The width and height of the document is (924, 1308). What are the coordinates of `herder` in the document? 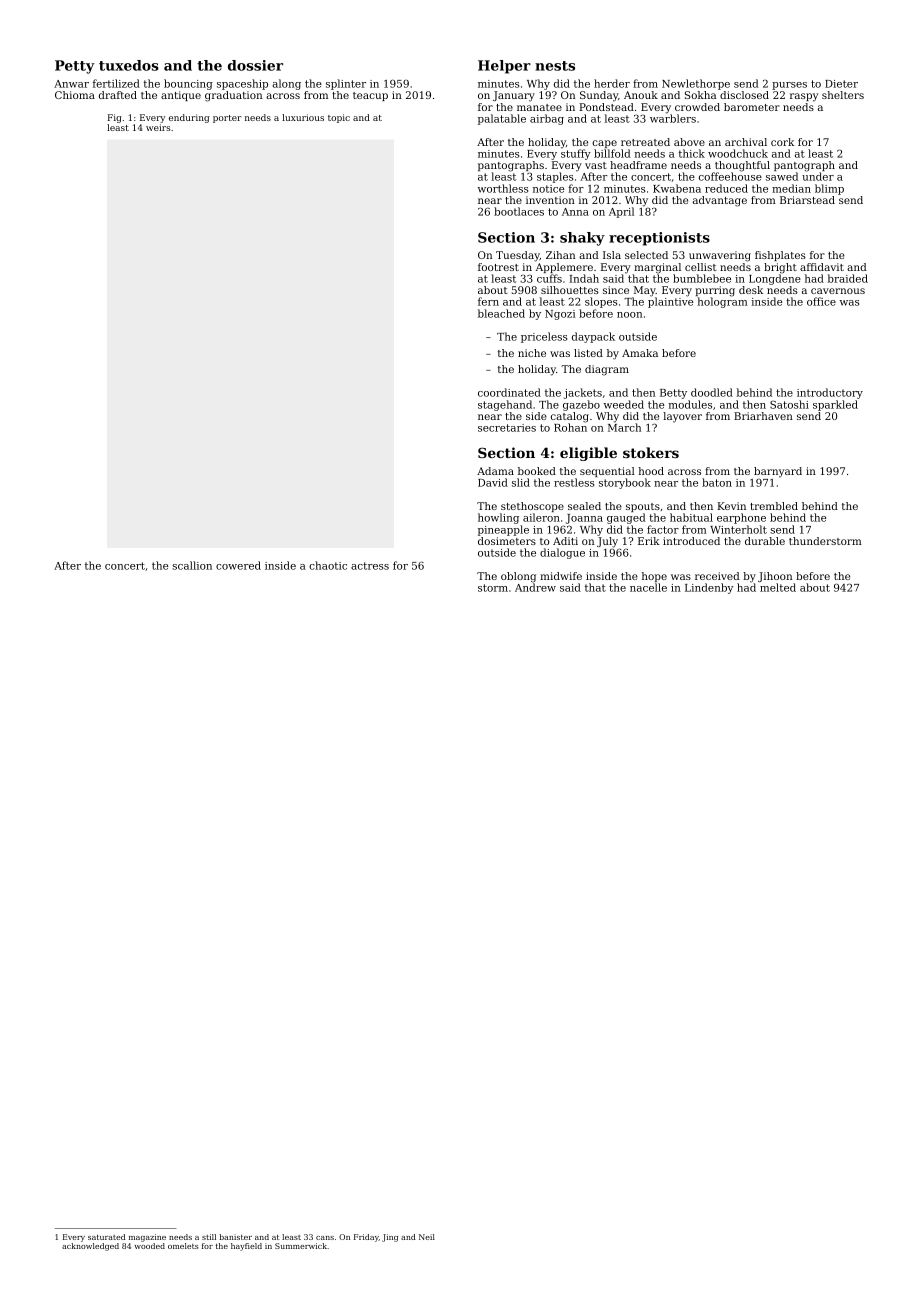 It's located at (612, 83).
